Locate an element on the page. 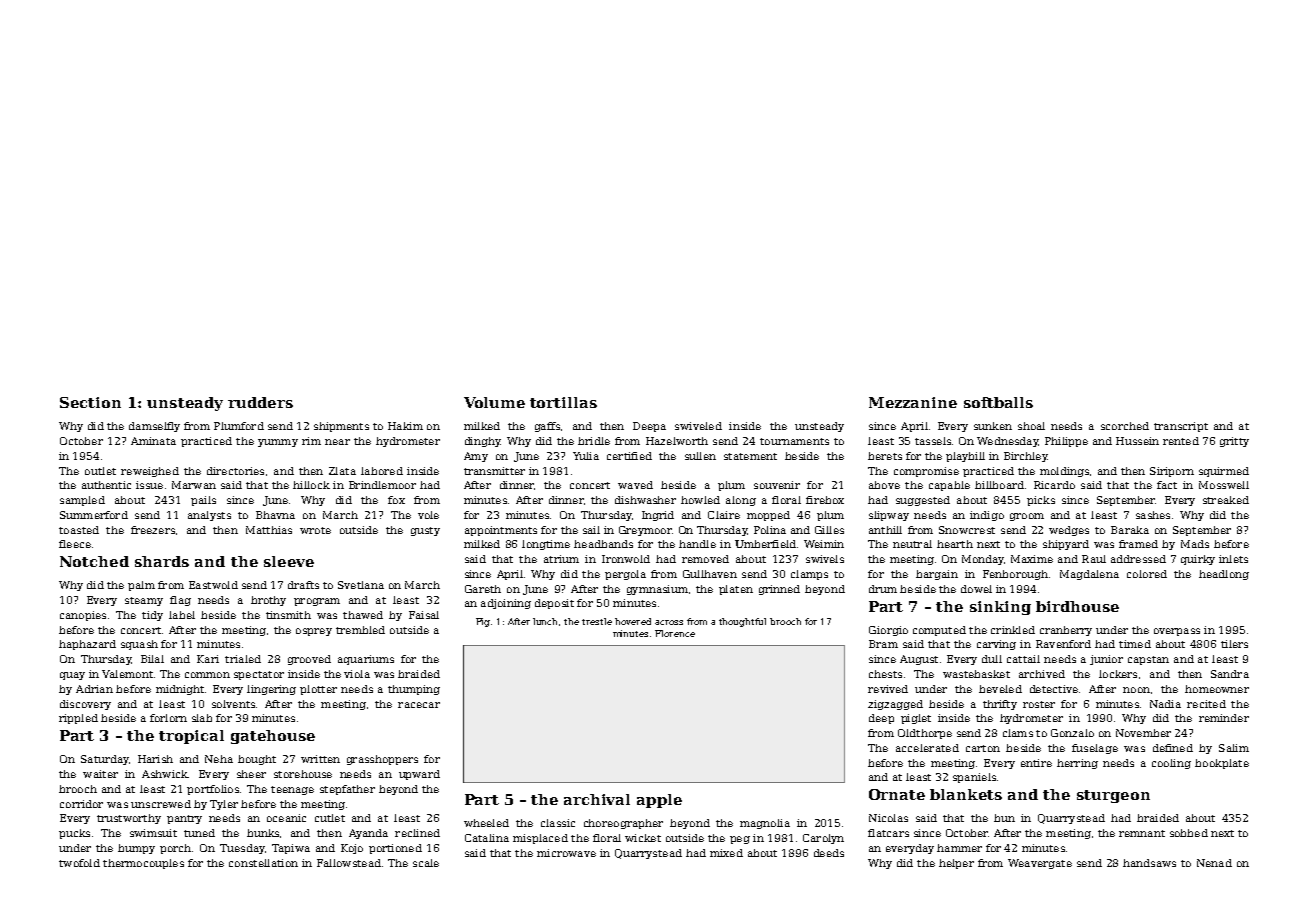  vole is located at coordinates (428, 515).
